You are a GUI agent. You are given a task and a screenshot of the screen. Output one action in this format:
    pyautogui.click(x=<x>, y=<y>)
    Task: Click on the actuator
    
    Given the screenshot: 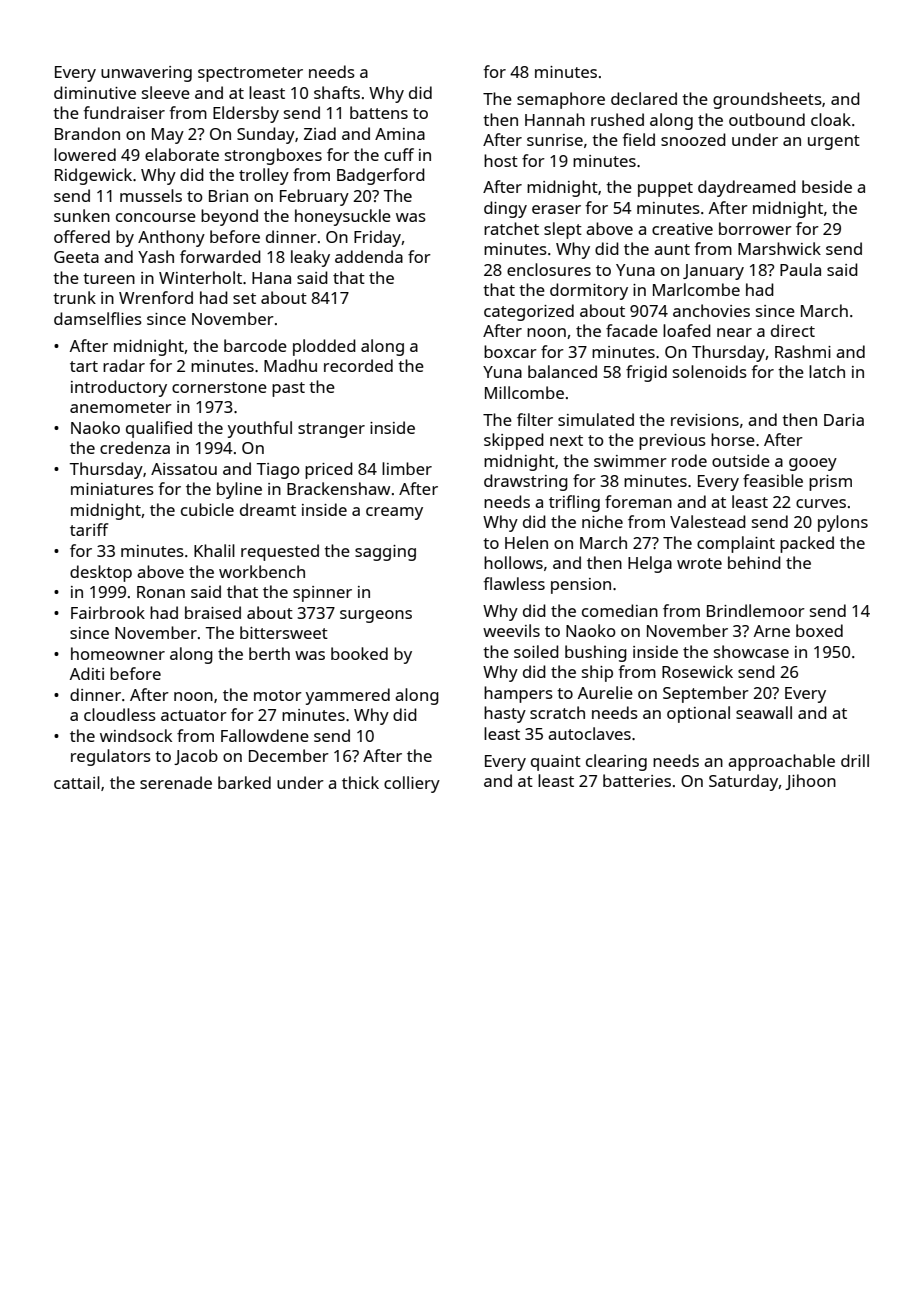 What is the action you would take?
    pyautogui.click(x=194, y=715)
